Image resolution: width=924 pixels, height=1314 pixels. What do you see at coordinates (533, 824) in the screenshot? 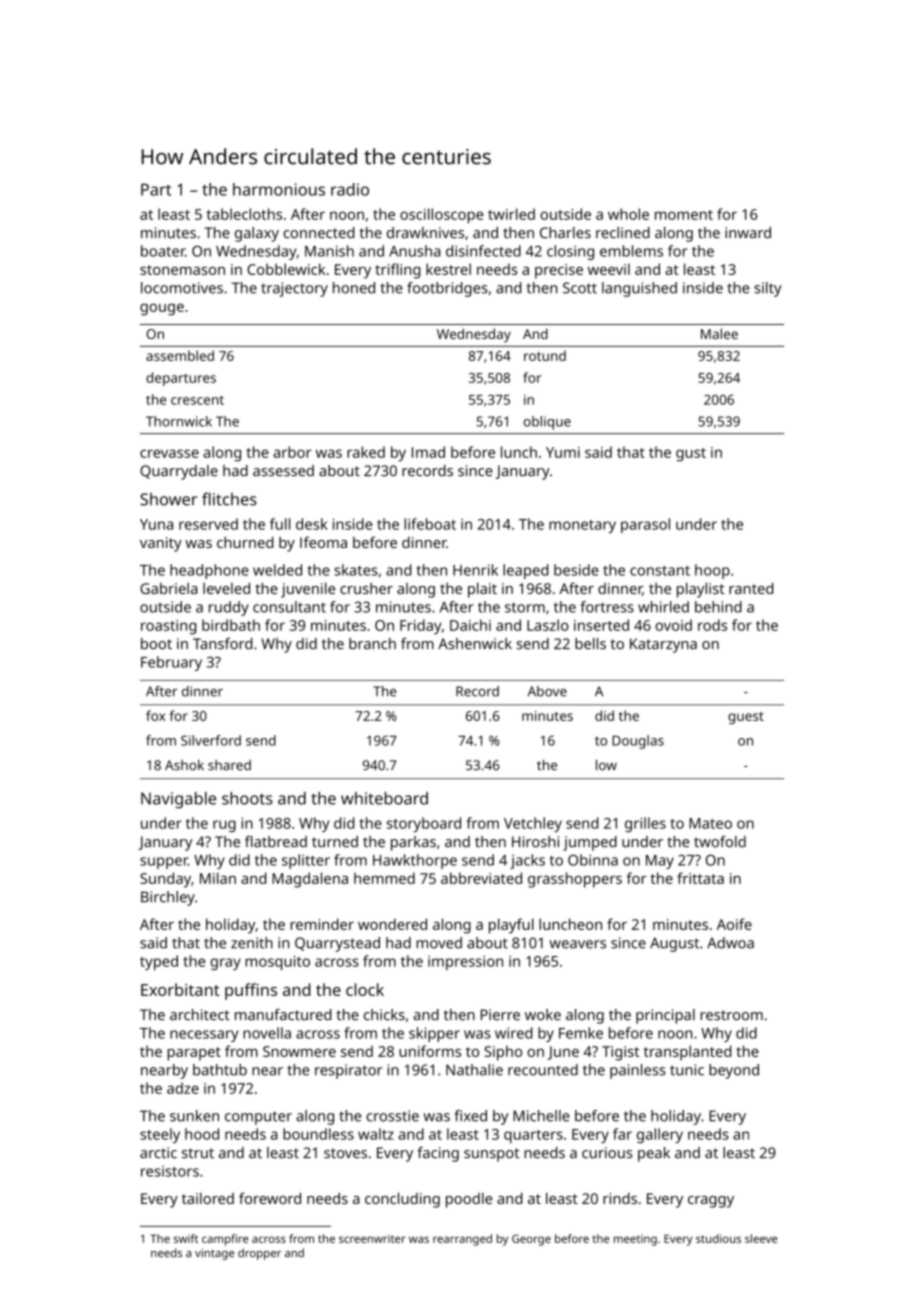
I see `Vetchley` at bounding box center [533, 824].
